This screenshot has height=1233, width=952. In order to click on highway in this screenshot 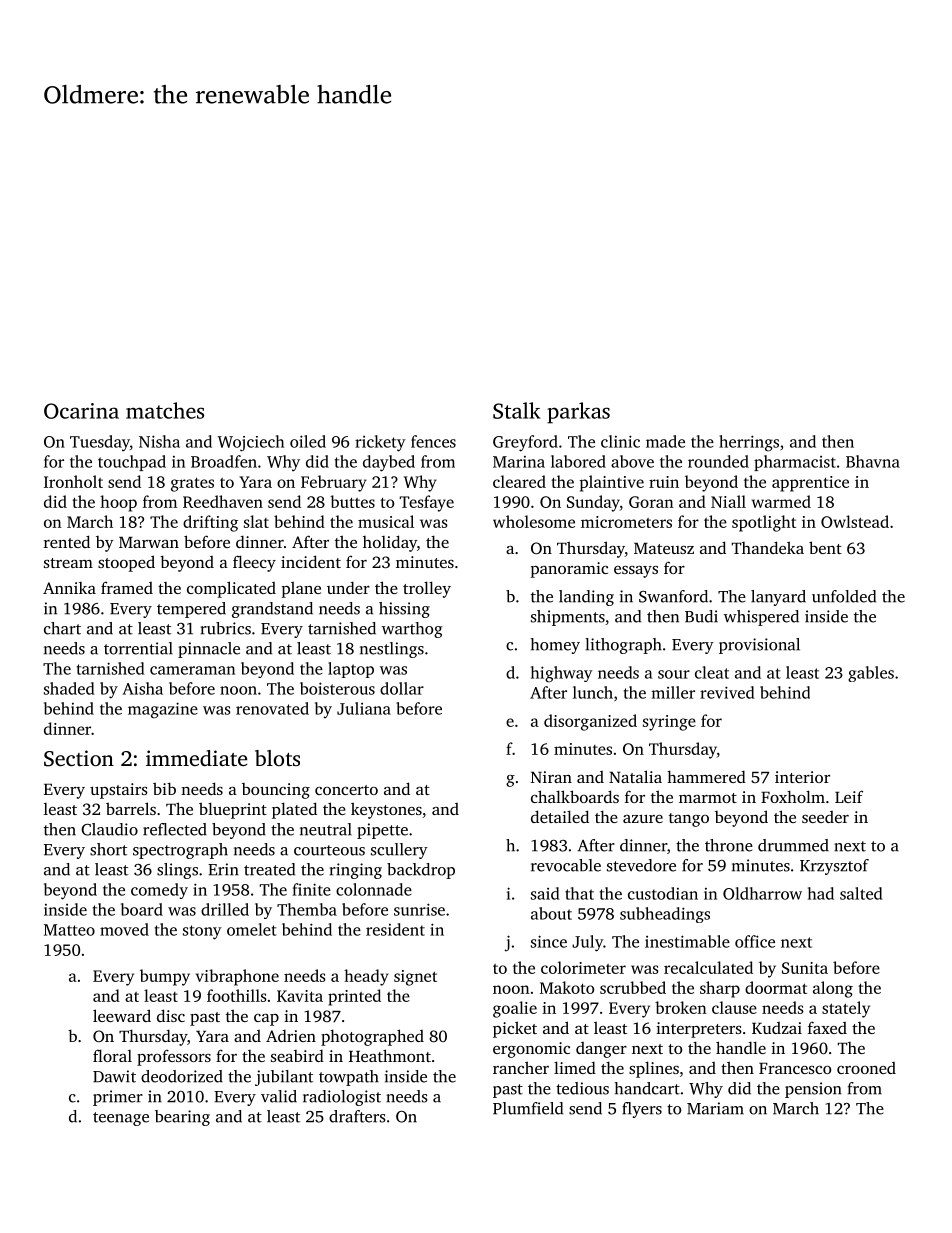, I will do `click(561, 674)`.
